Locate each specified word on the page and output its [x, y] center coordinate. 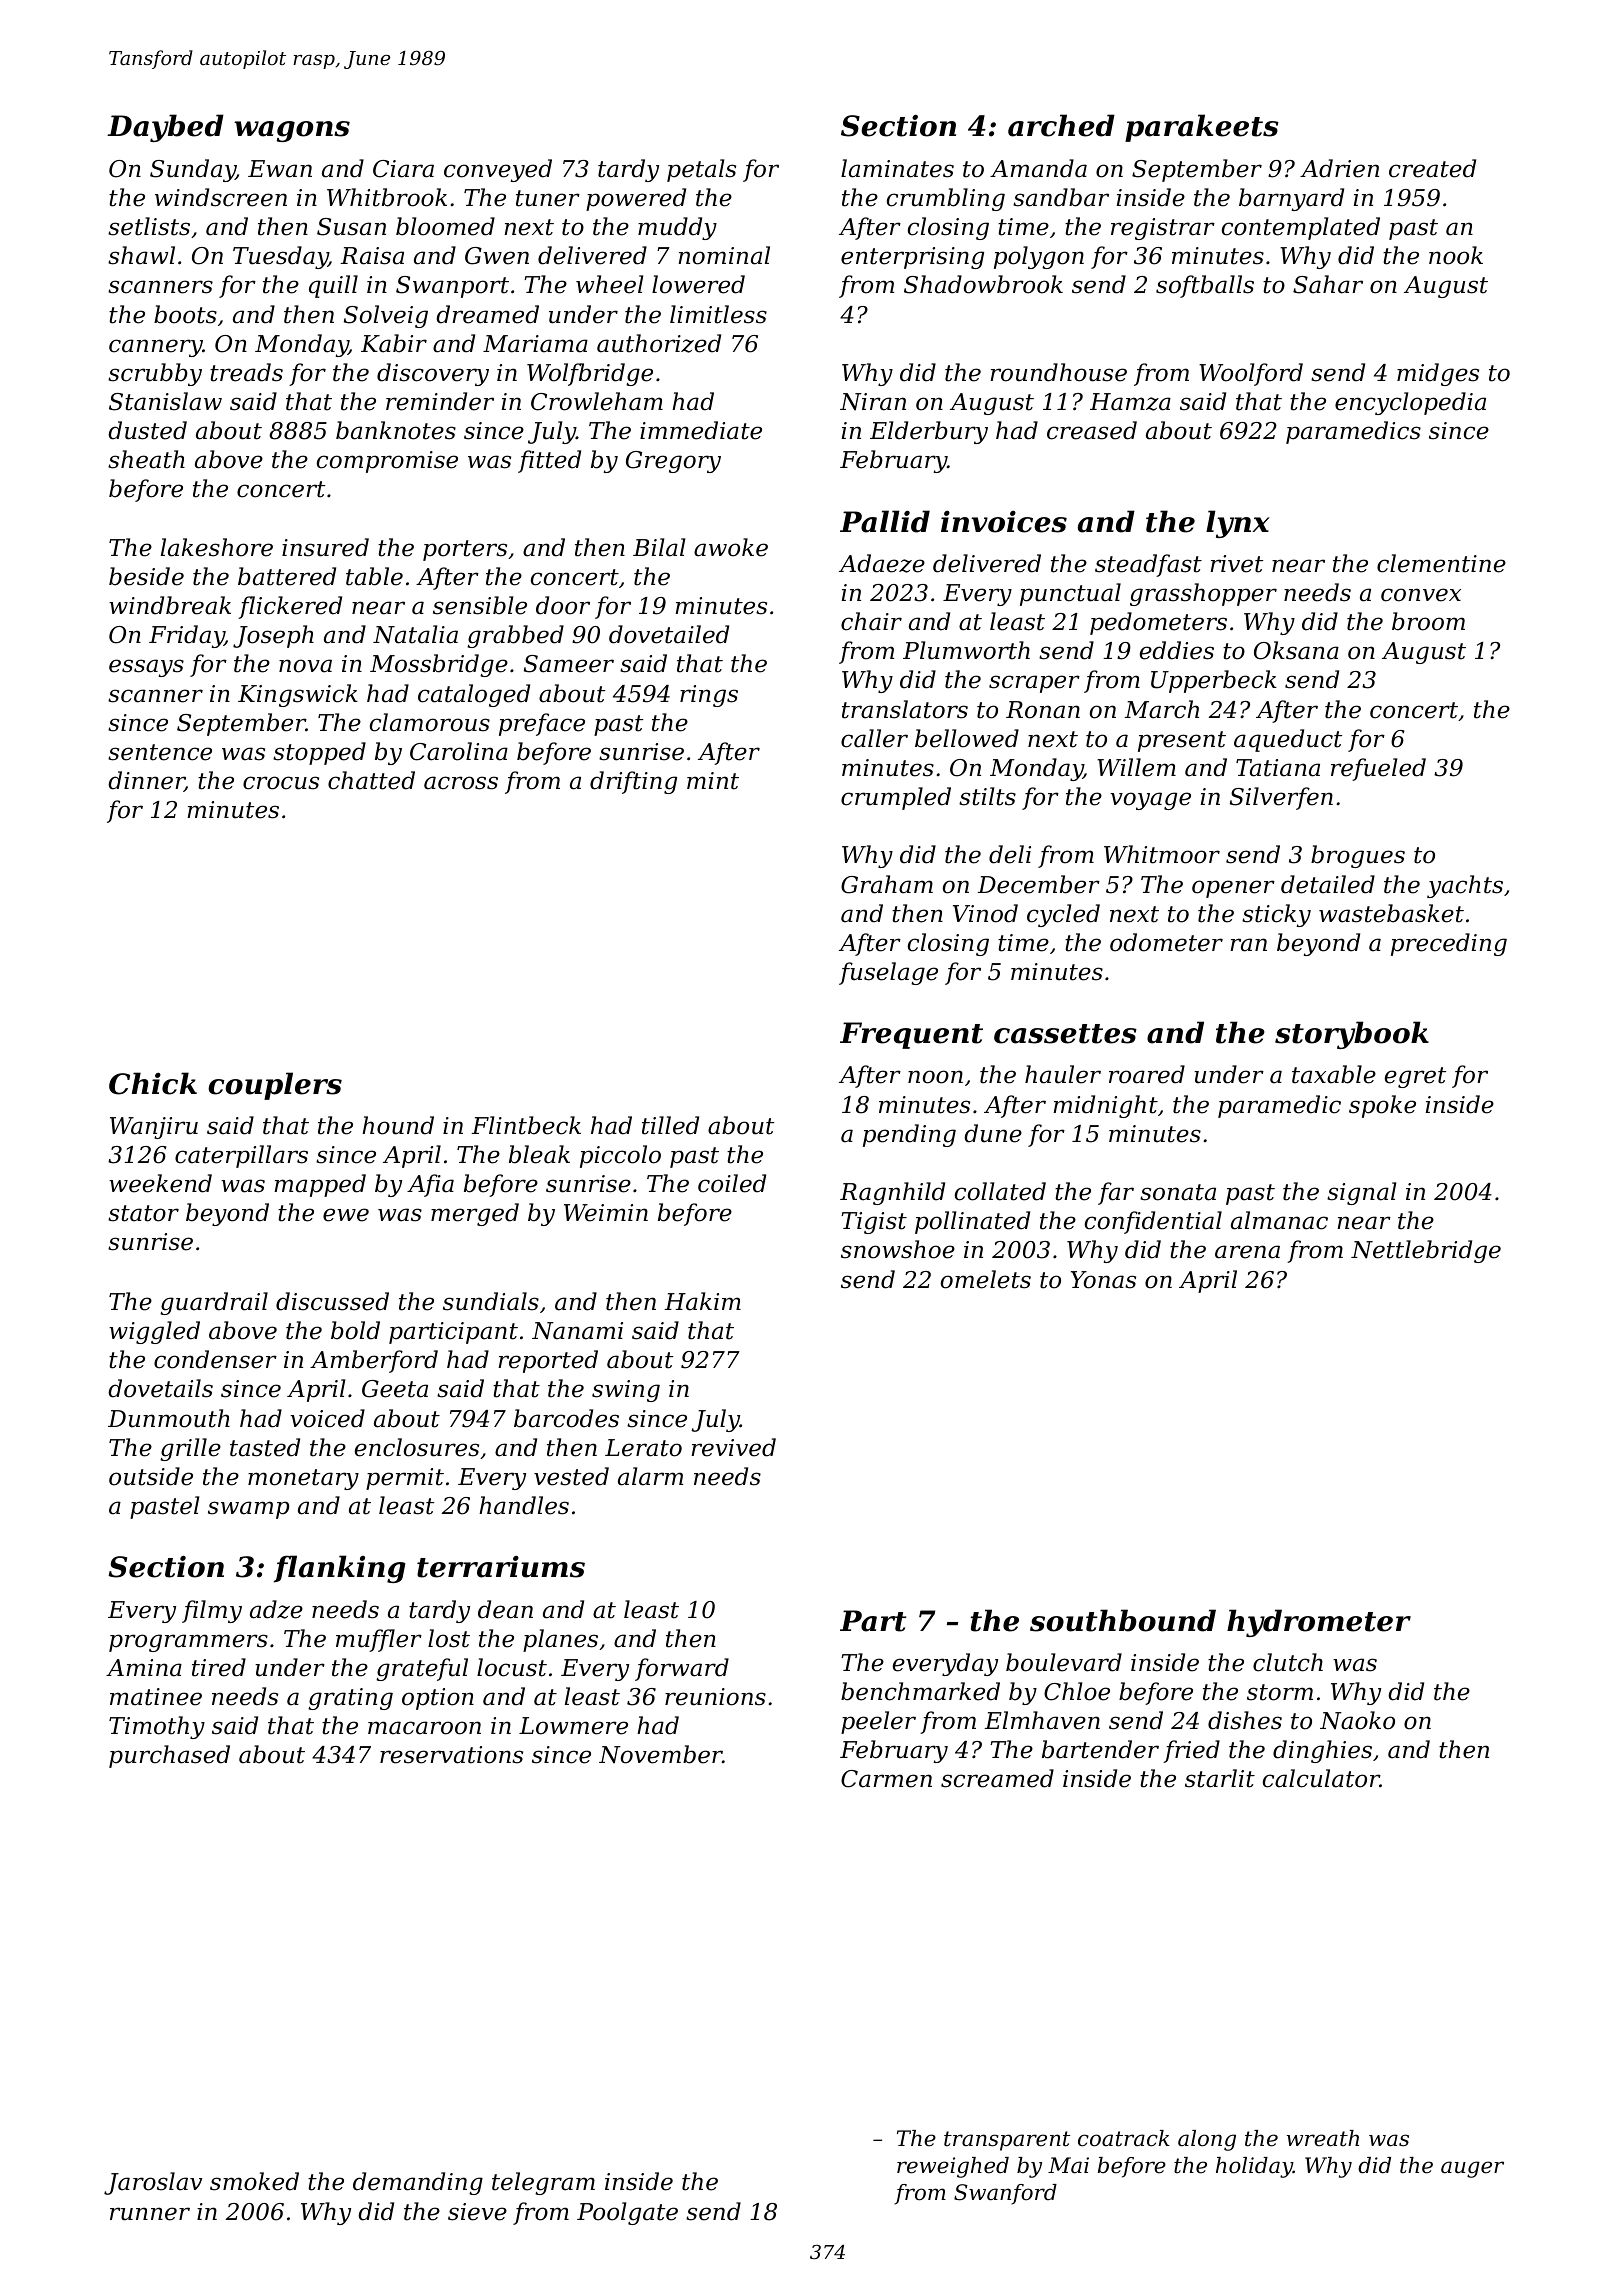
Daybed [165, 128]
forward [682, 1669]
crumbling [946, 199]
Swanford [1005, 2194]
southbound [1123, 1620]
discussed [332, 1301]
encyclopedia [1410, 403]
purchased [169, 1756]
